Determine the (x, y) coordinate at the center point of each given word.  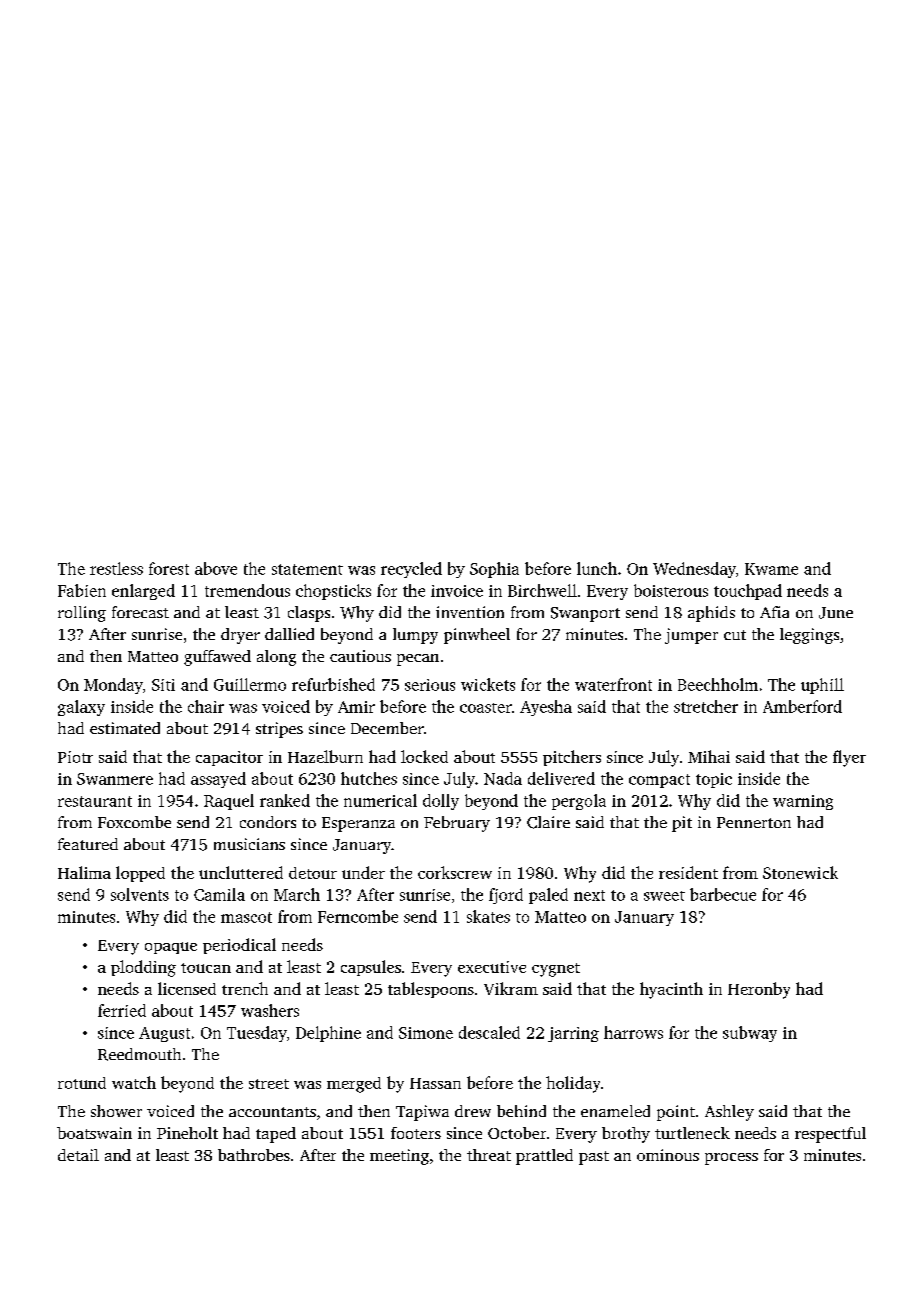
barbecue (723, 894)
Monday (113, 686)
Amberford (802, 706)
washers (270, 1010)
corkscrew (455, 872)
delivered (561, 778)
